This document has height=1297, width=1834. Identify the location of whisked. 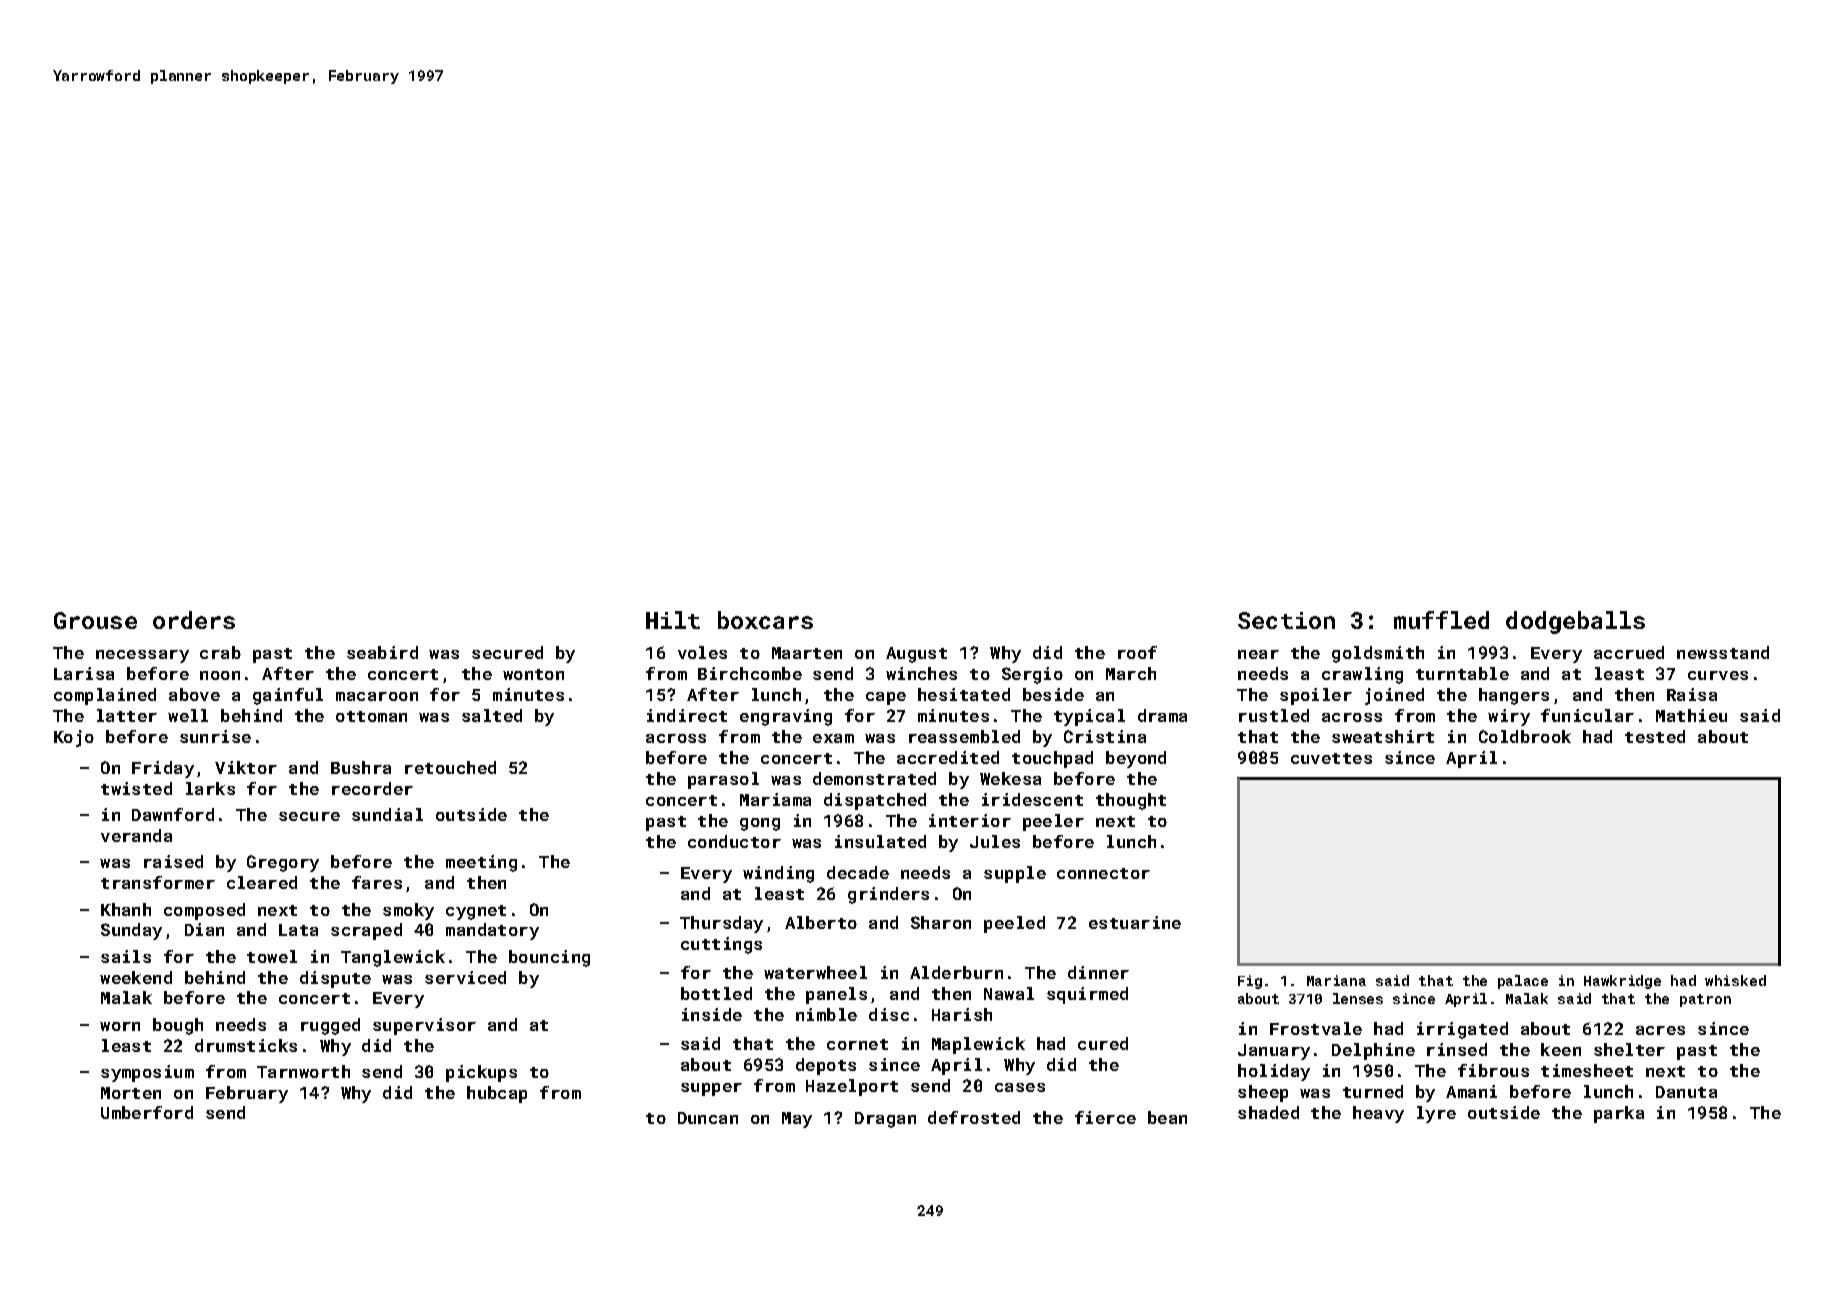
(1735, 980).
